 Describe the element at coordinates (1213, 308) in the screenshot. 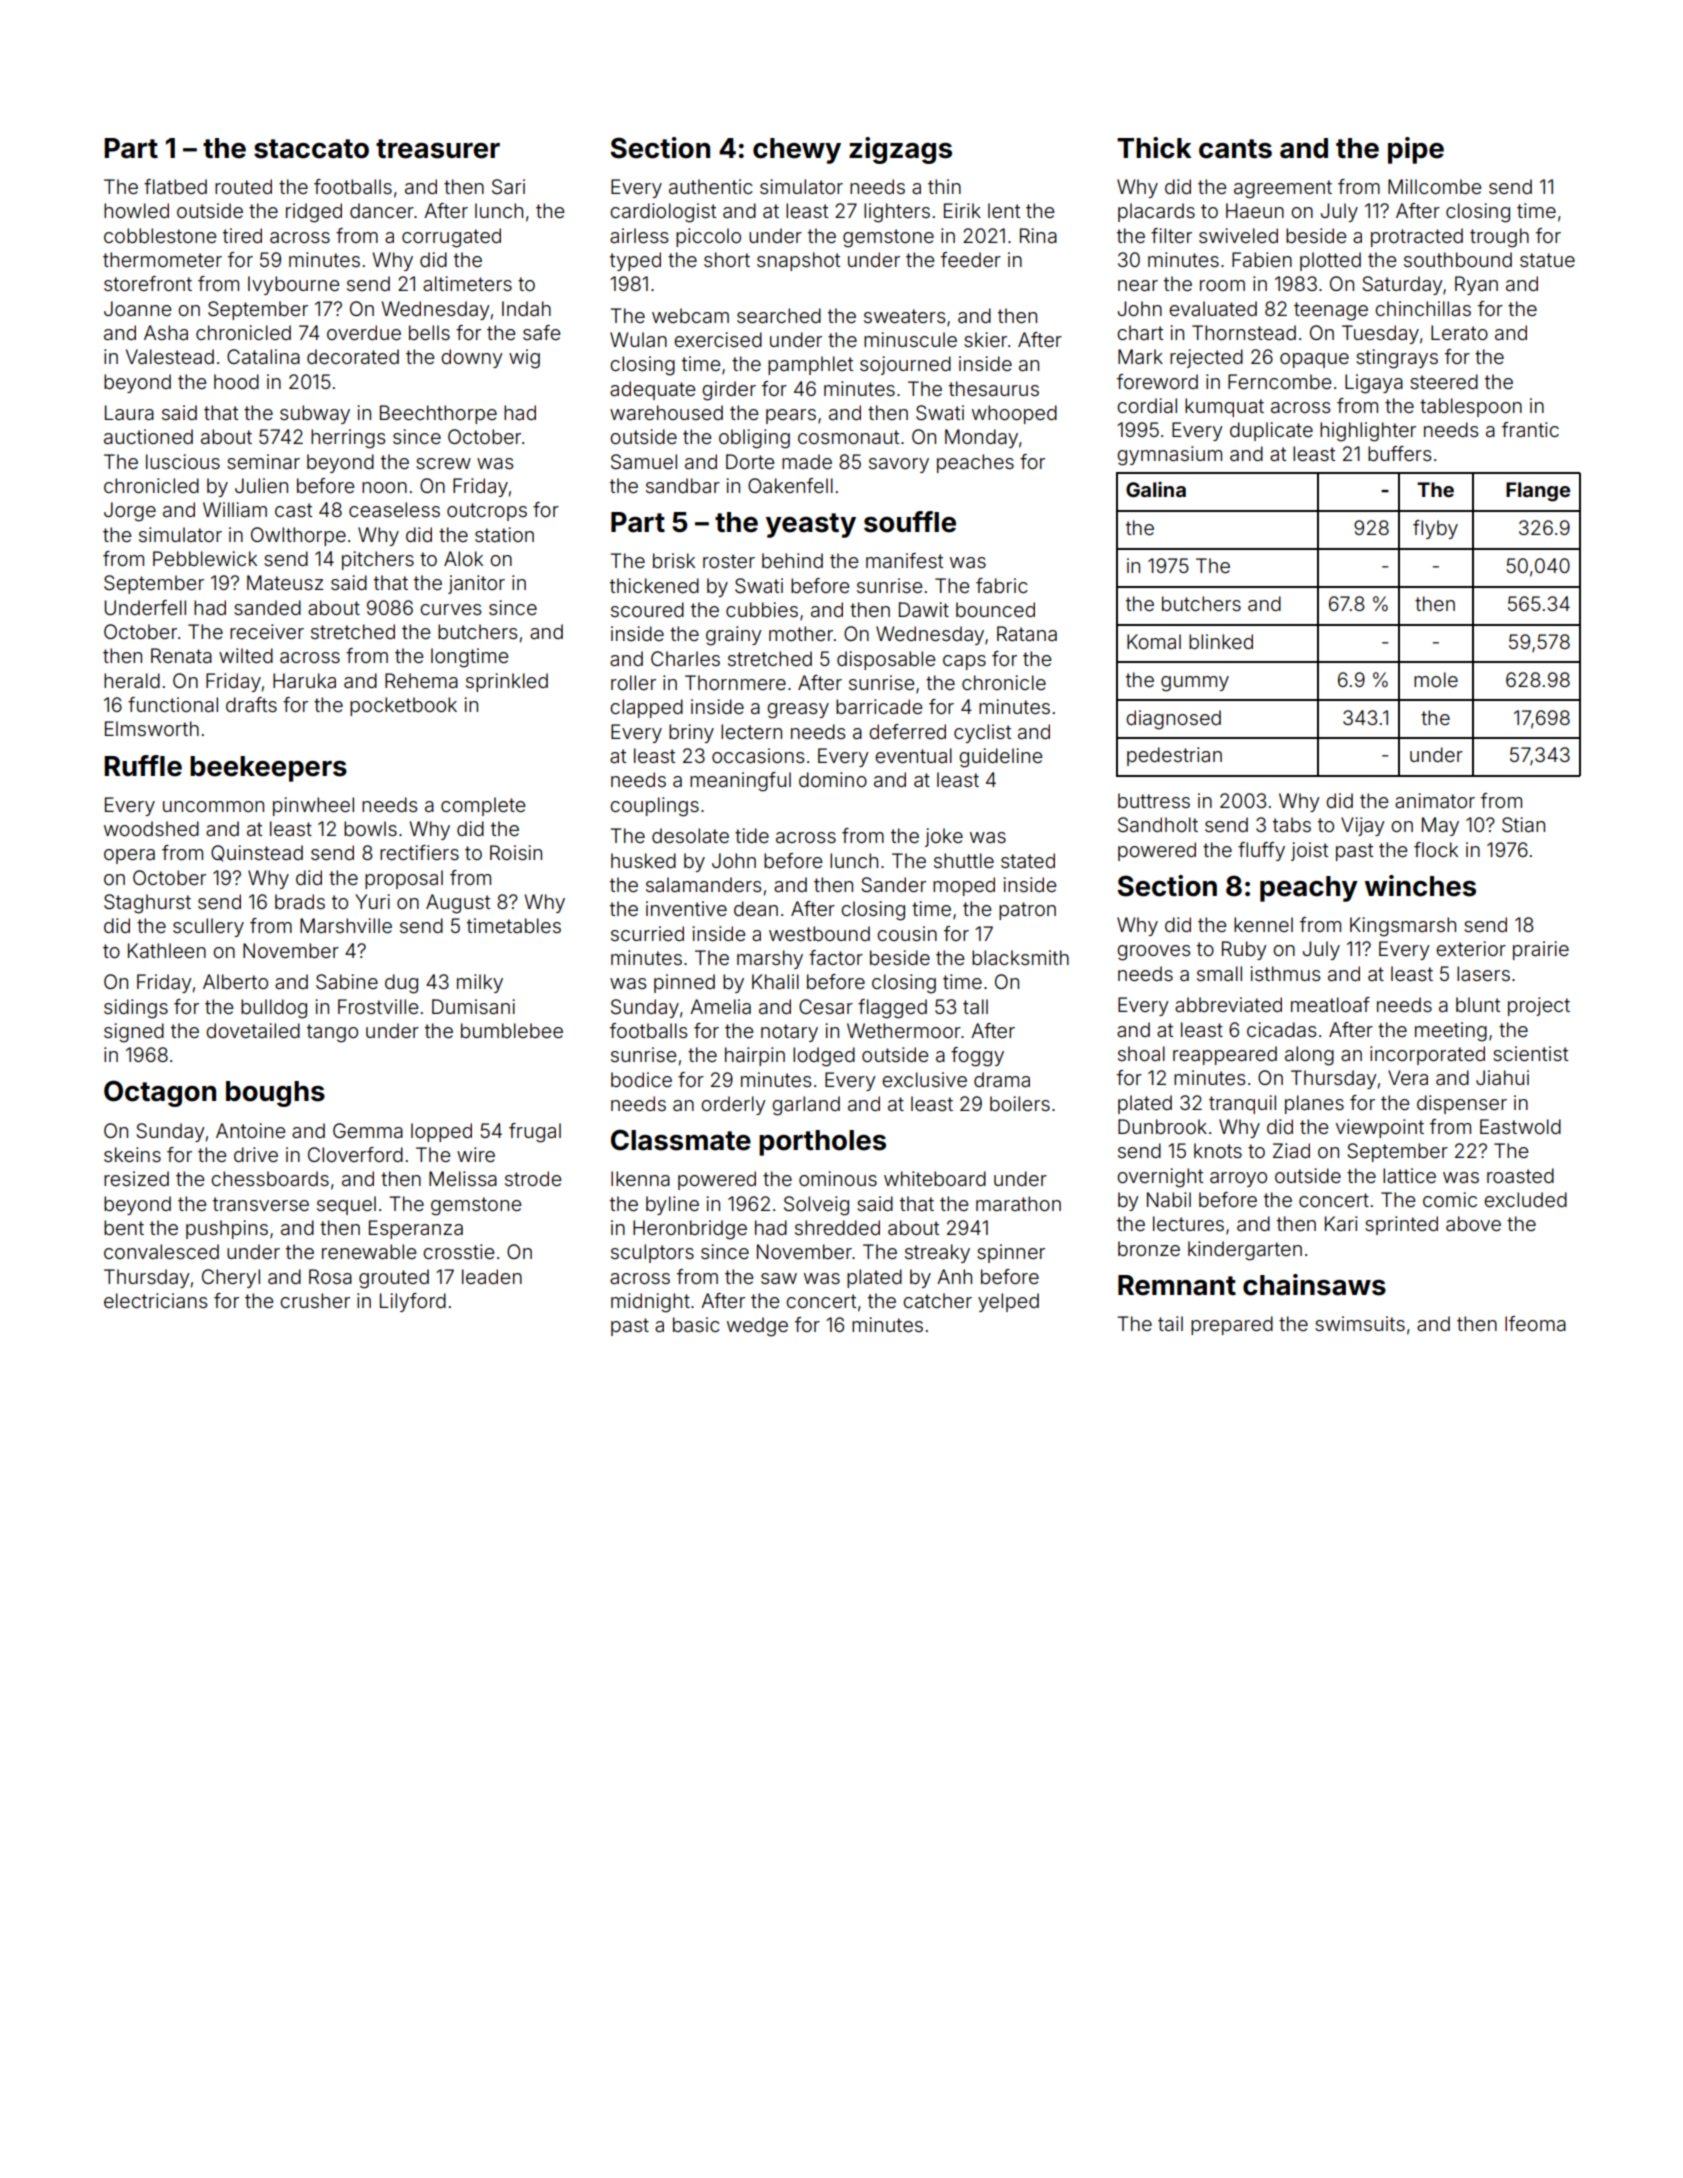

I see `evaluated` at that location.
